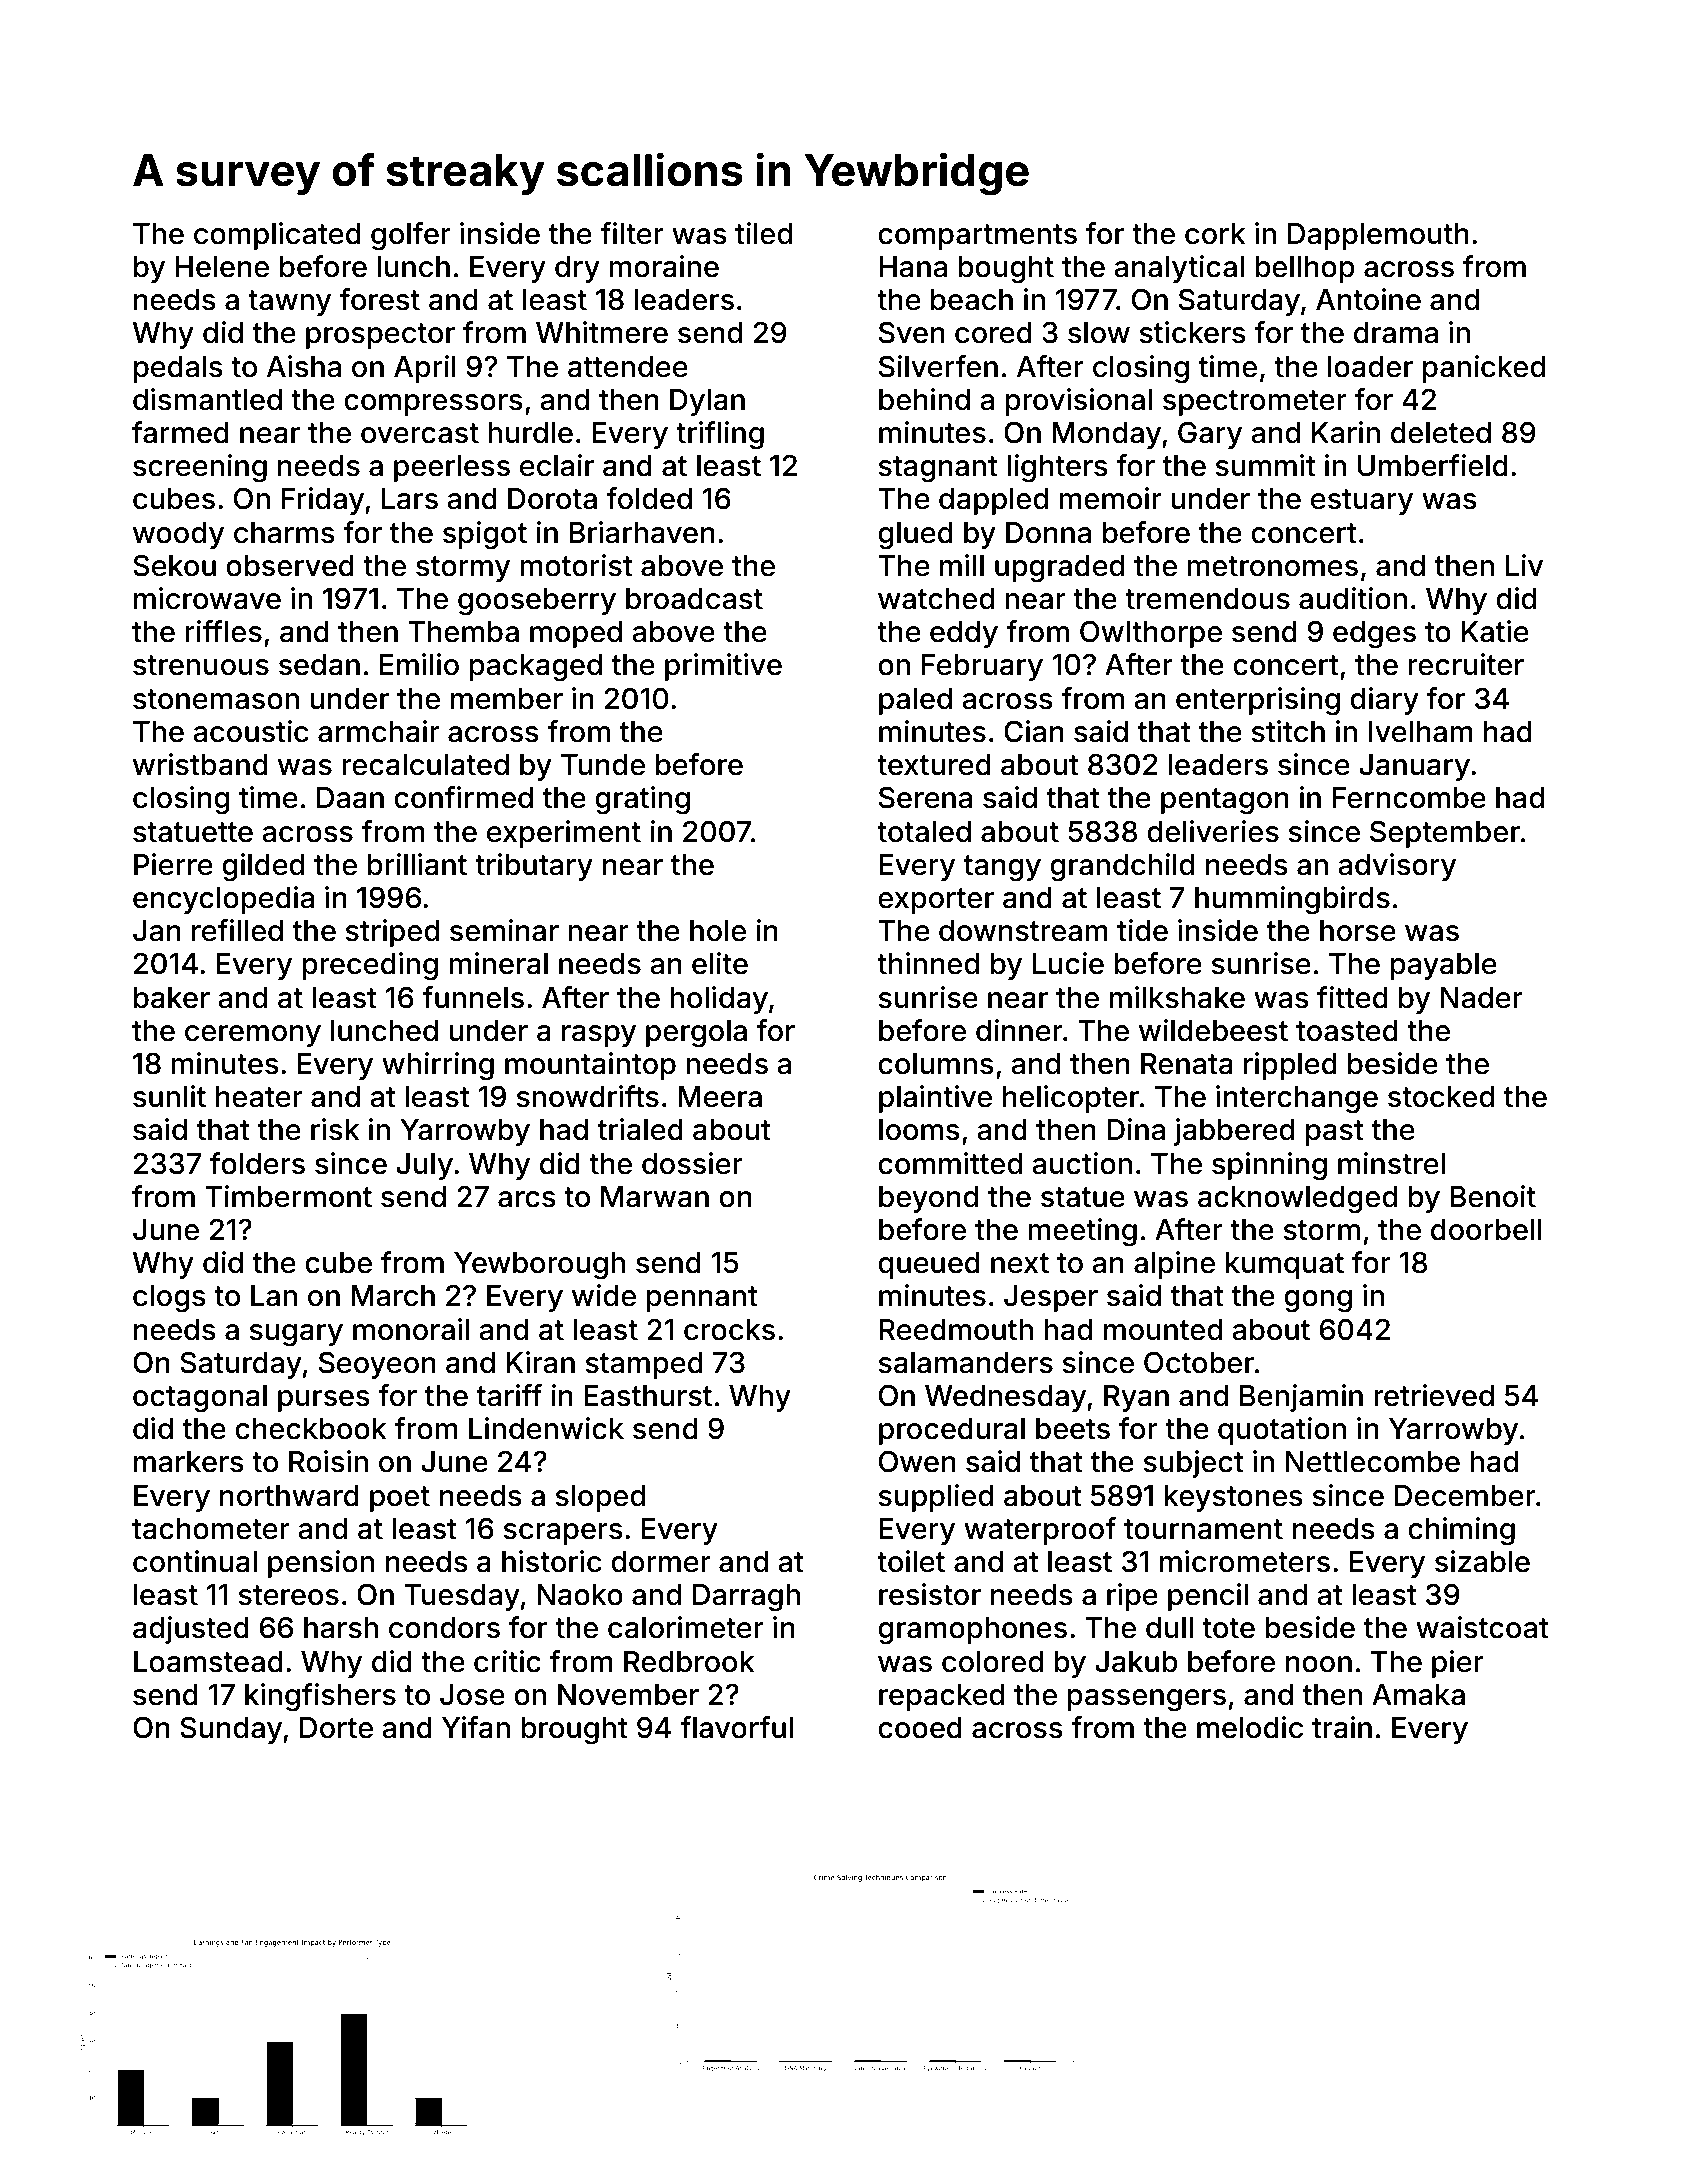 The height and width of the document is (2178, 1683). I want to click on purses, so click(324, 1401).
